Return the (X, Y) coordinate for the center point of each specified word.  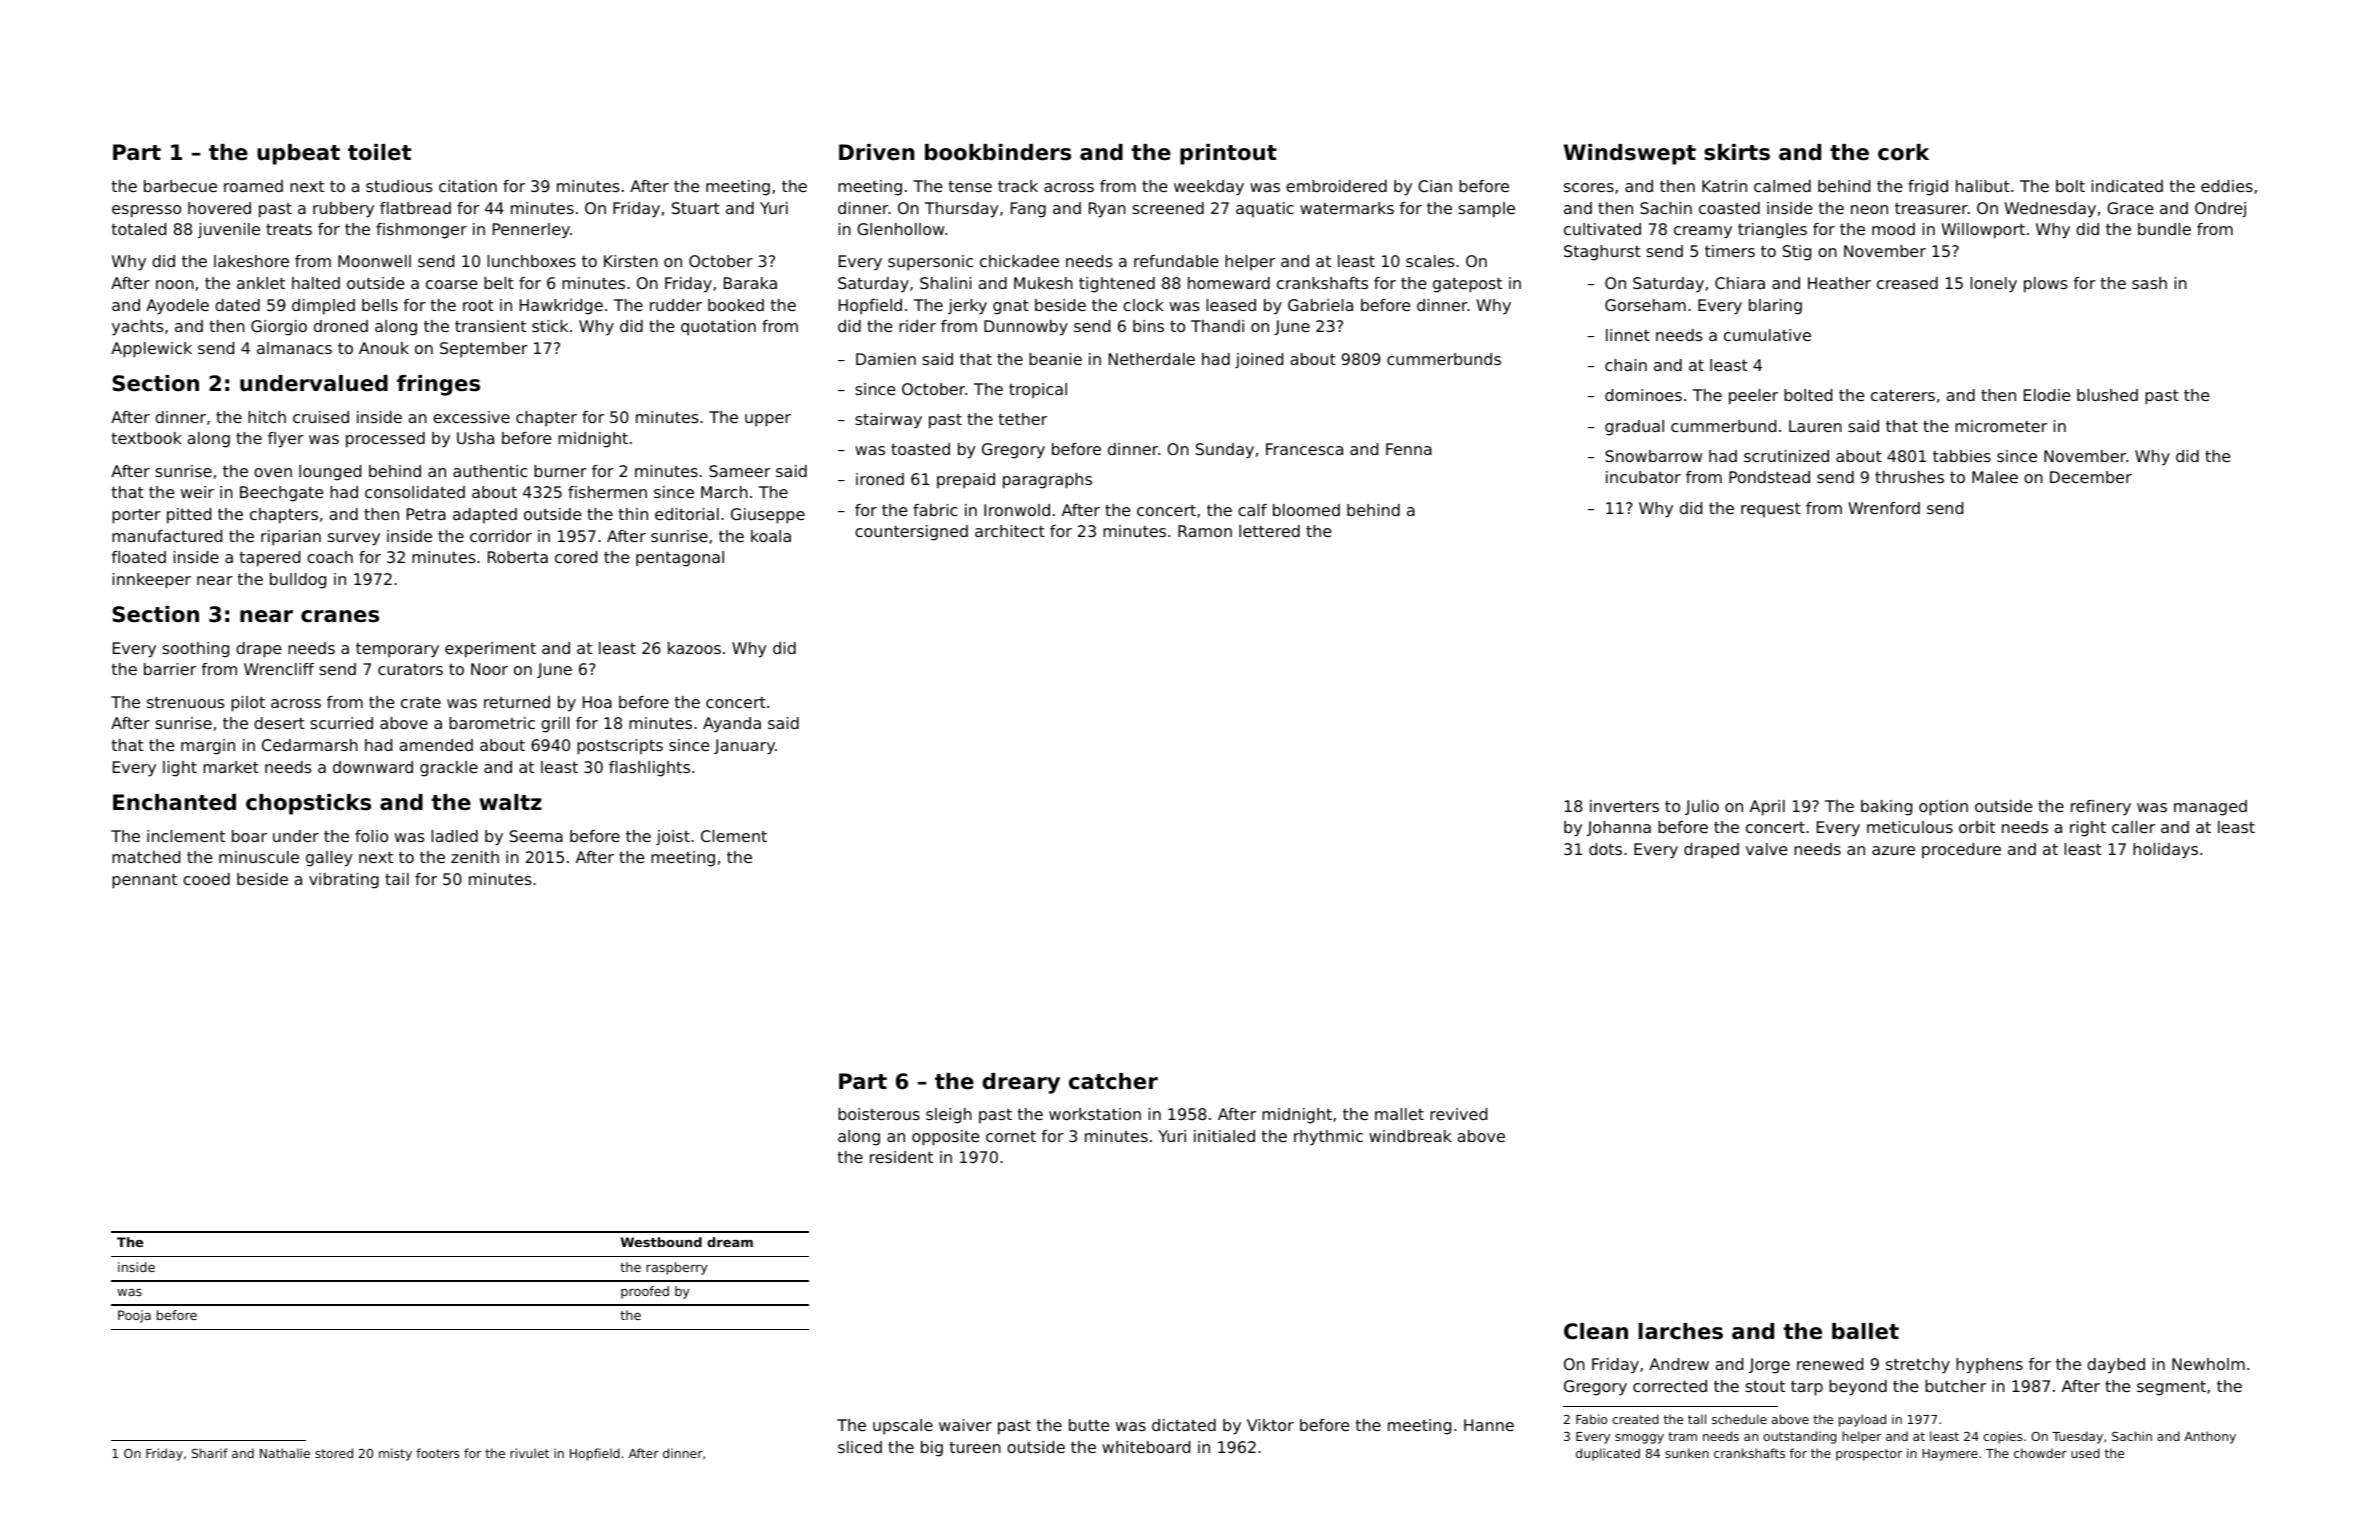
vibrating (344, 881)
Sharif (210, 1453)
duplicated (1608, 1454)
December (2091, 477)
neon (1869, 209)
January (744, 747)
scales (1430, 261)
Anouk (384, 348)
